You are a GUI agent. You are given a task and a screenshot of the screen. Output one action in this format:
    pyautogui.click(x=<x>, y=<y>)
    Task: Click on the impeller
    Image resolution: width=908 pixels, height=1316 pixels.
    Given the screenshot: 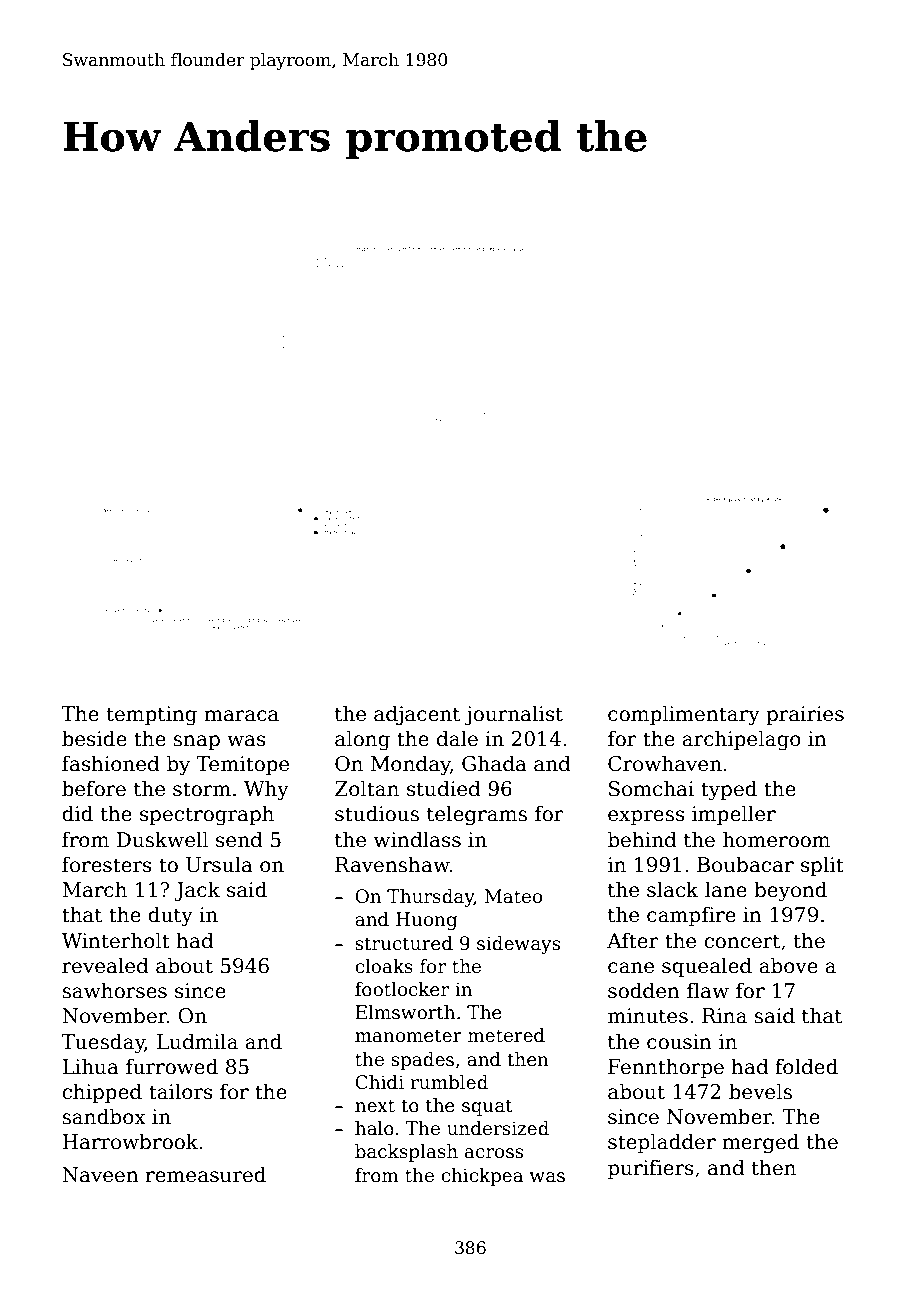 What is the action you would take?
    pyautogui.click(x=734, y=815)
